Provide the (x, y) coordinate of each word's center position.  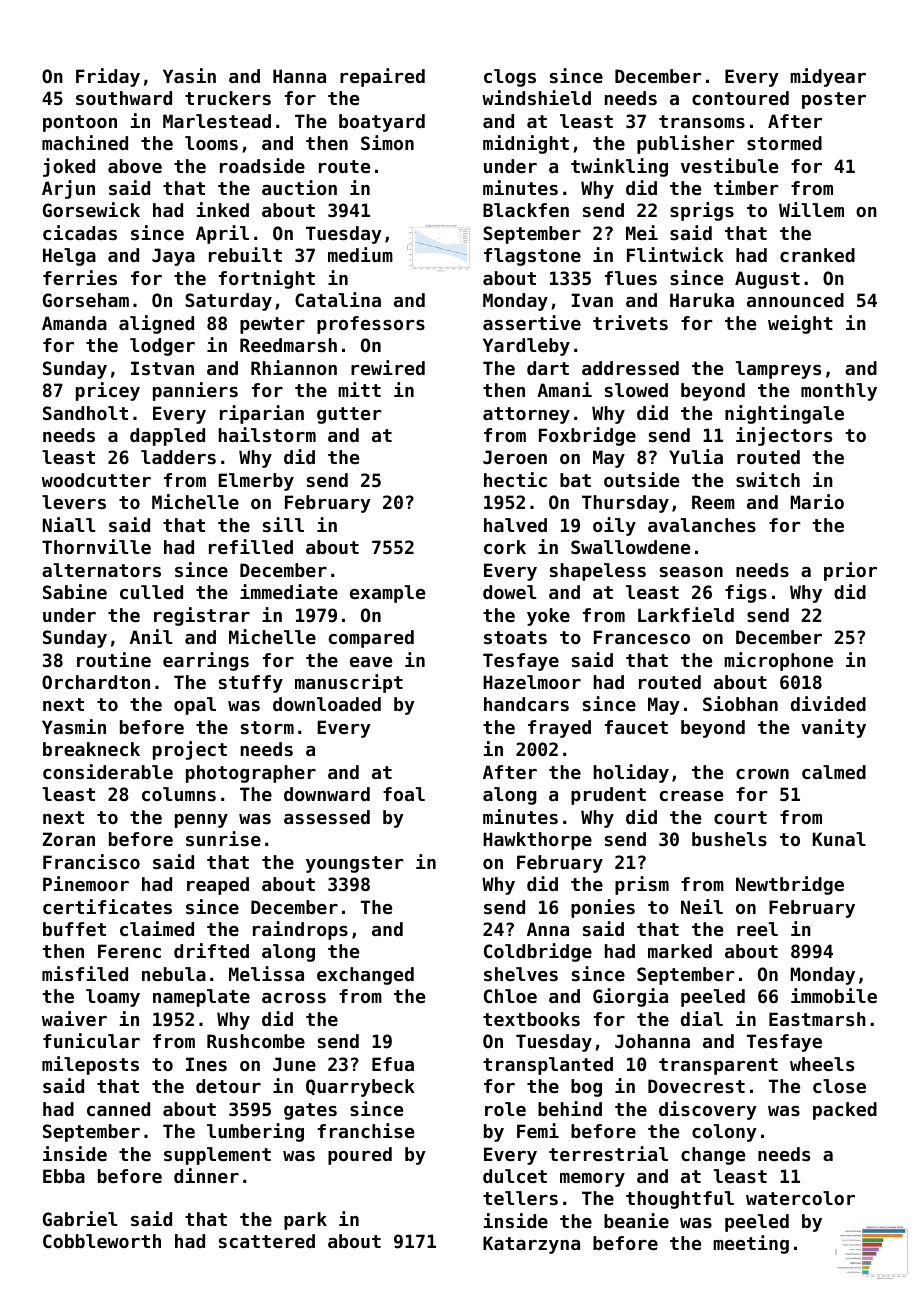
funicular (91, 1040)
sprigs (702, 211)
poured (360, 1156)
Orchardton (96, 682)
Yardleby (526, 347)
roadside (262, 165)
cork (505, 547)
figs (746, 593)
